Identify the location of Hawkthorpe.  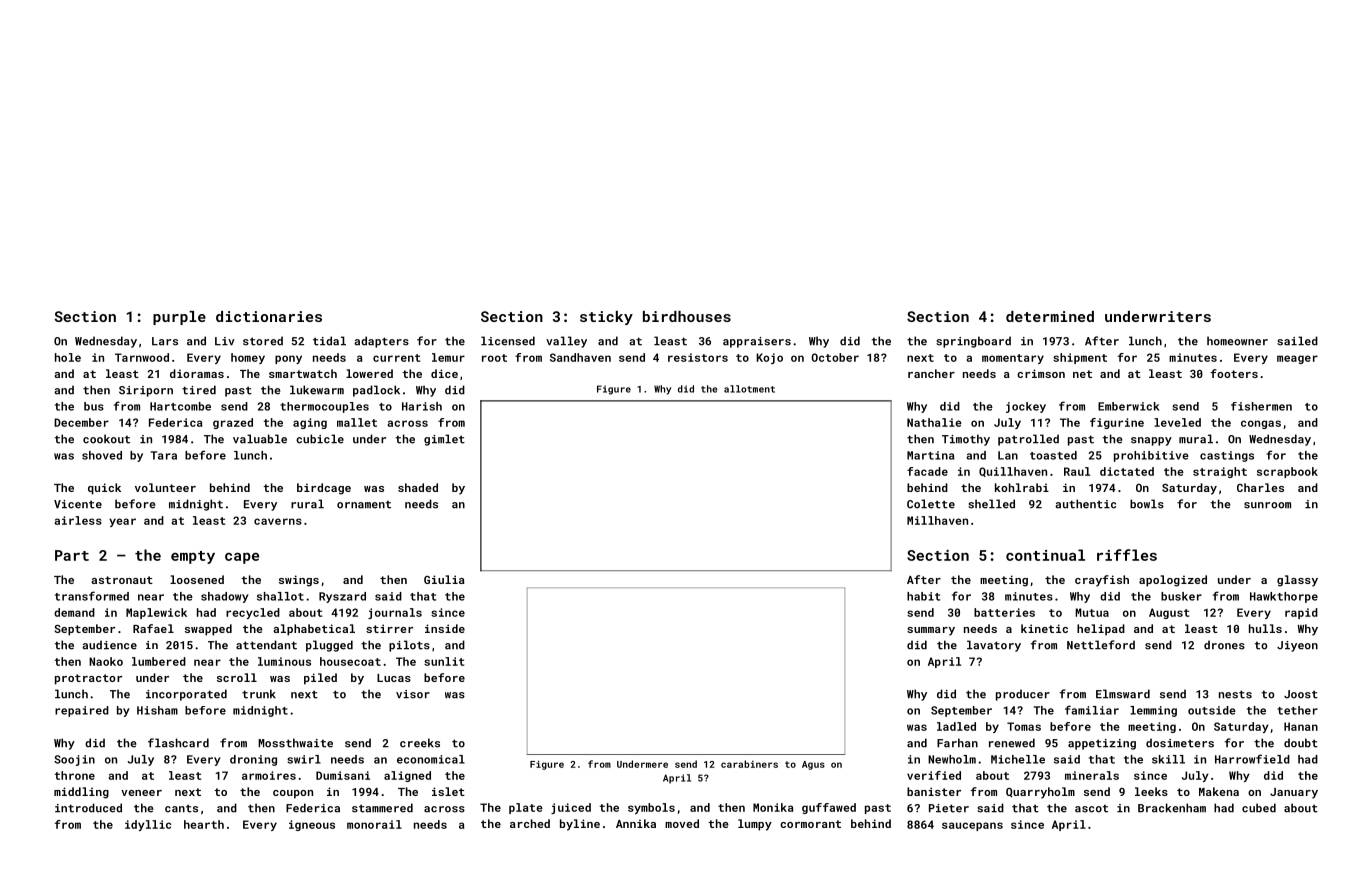
(1284, 597).
